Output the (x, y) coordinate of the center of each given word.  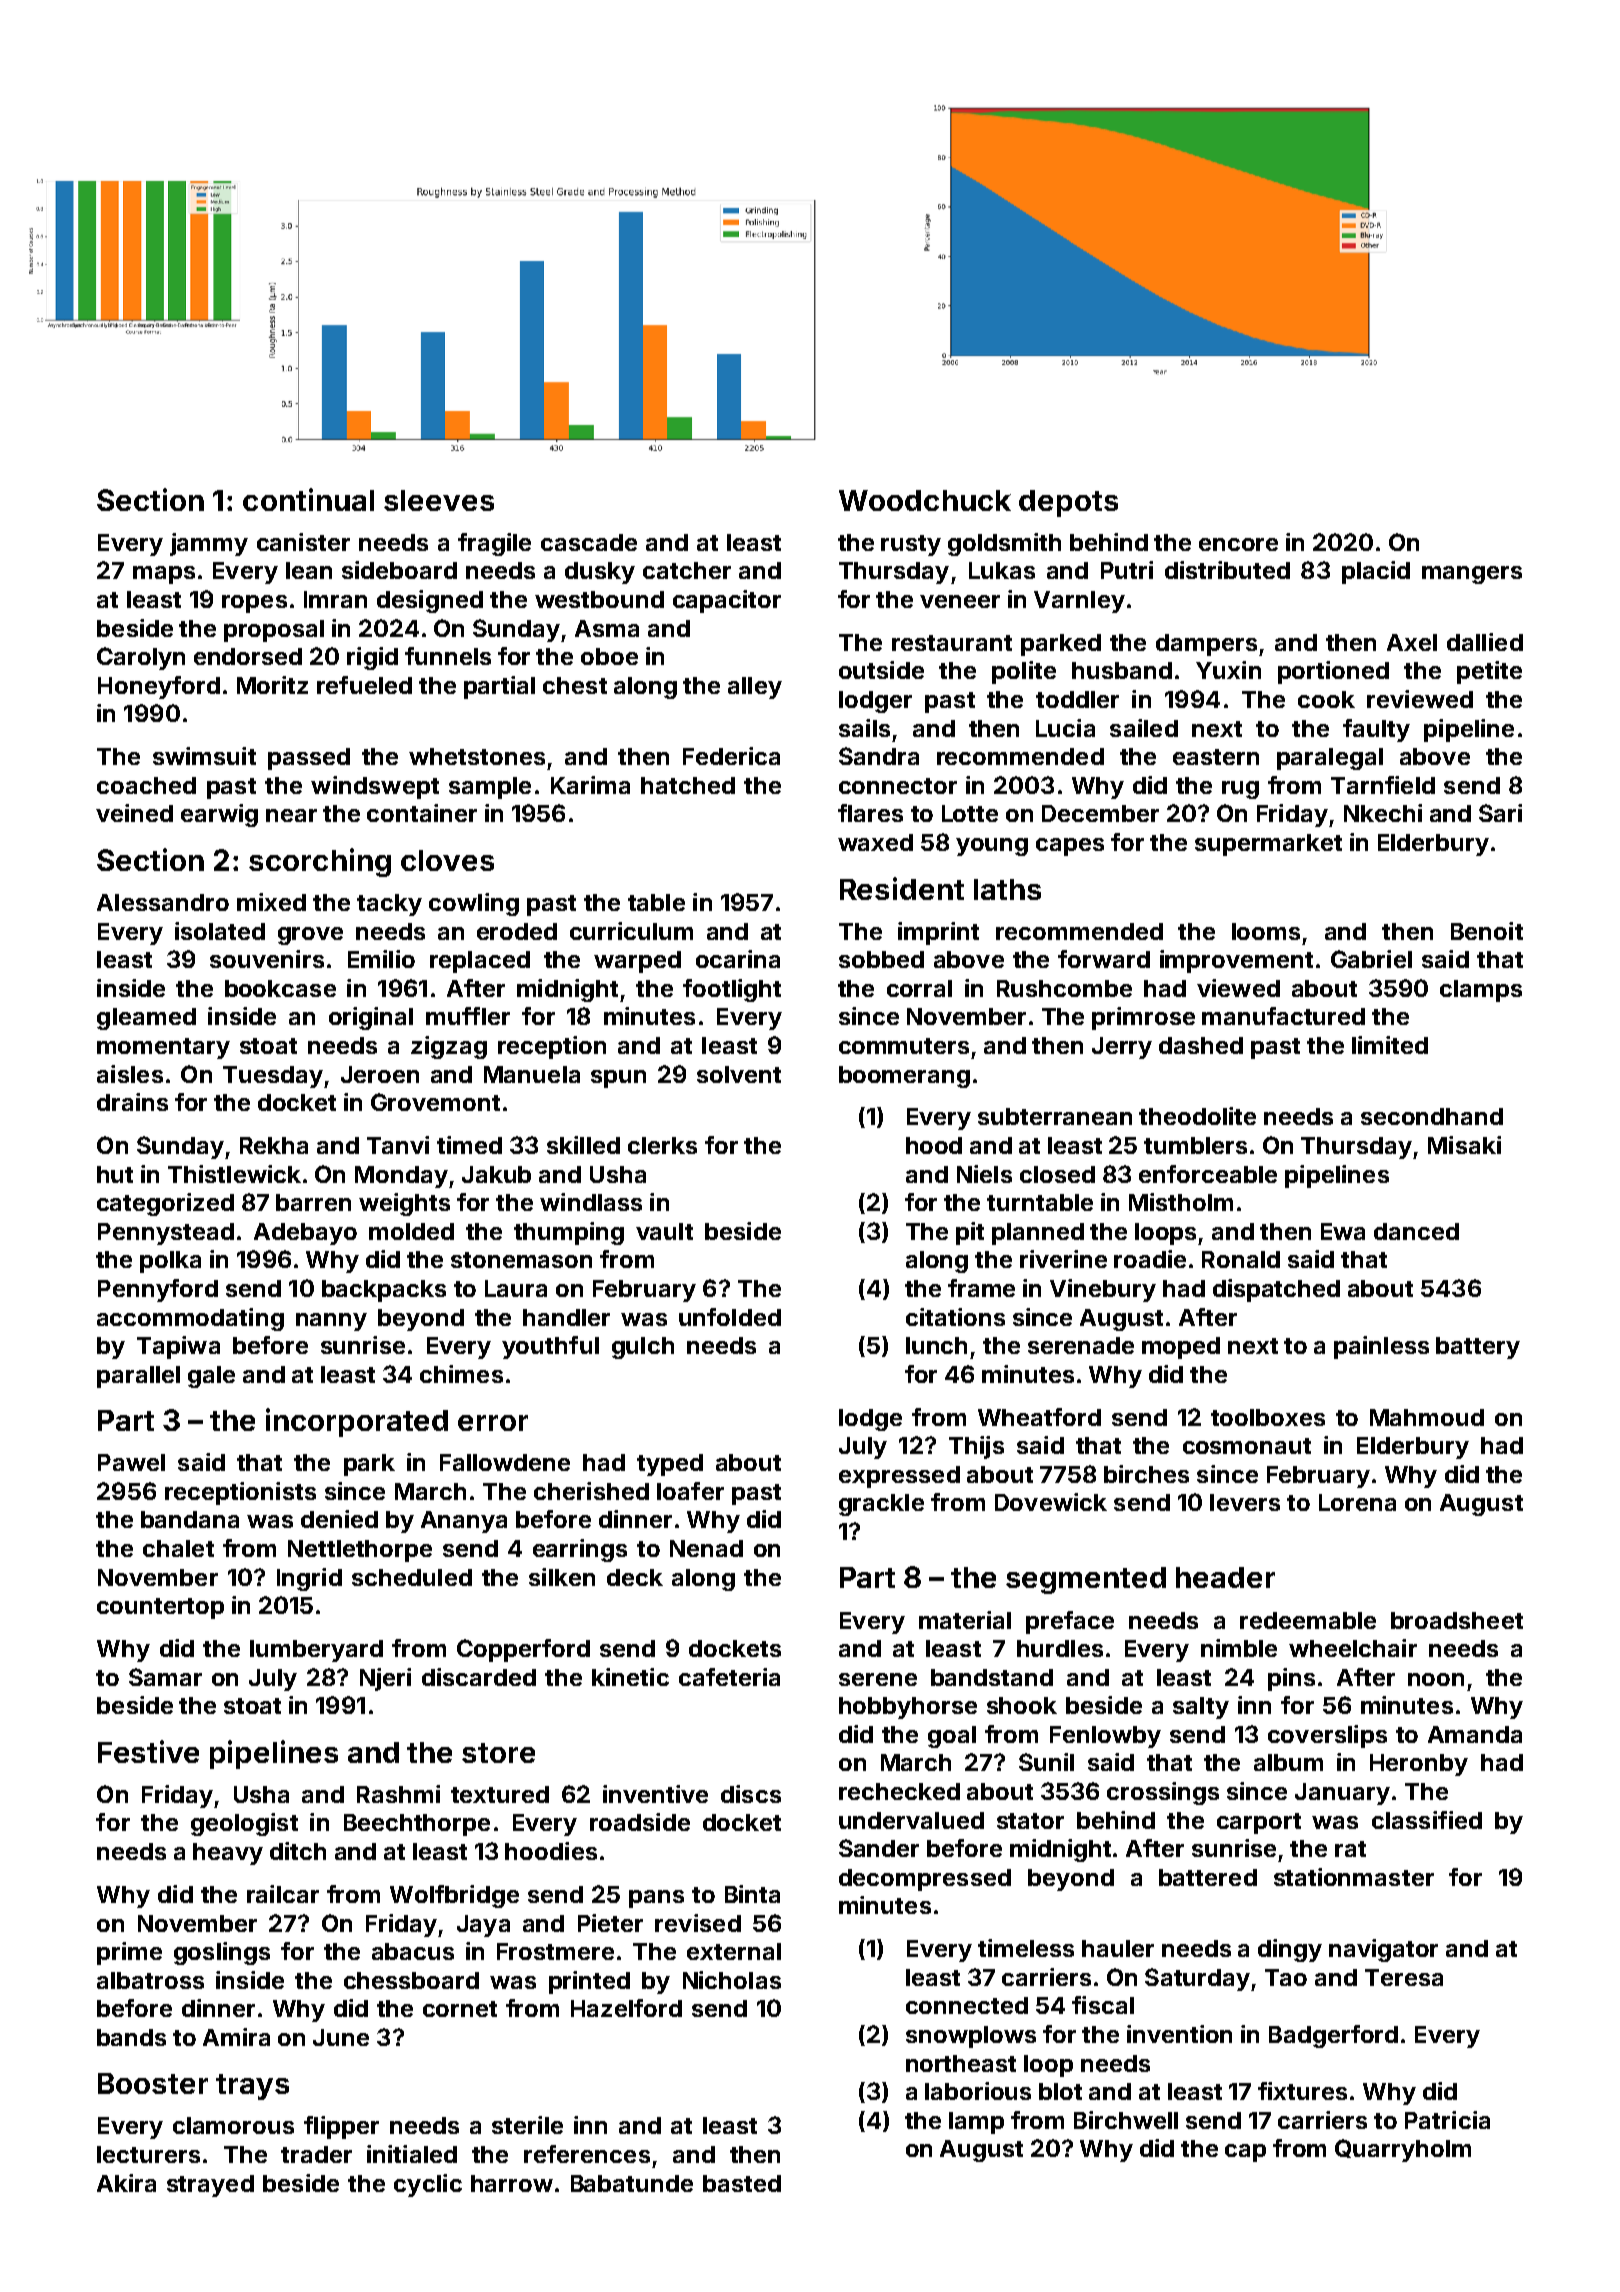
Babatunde (632, 2183)
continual (308, 499)
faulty (1376, 730)
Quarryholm (1403, 2150)
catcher (687, 570)
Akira (126, 2183)
